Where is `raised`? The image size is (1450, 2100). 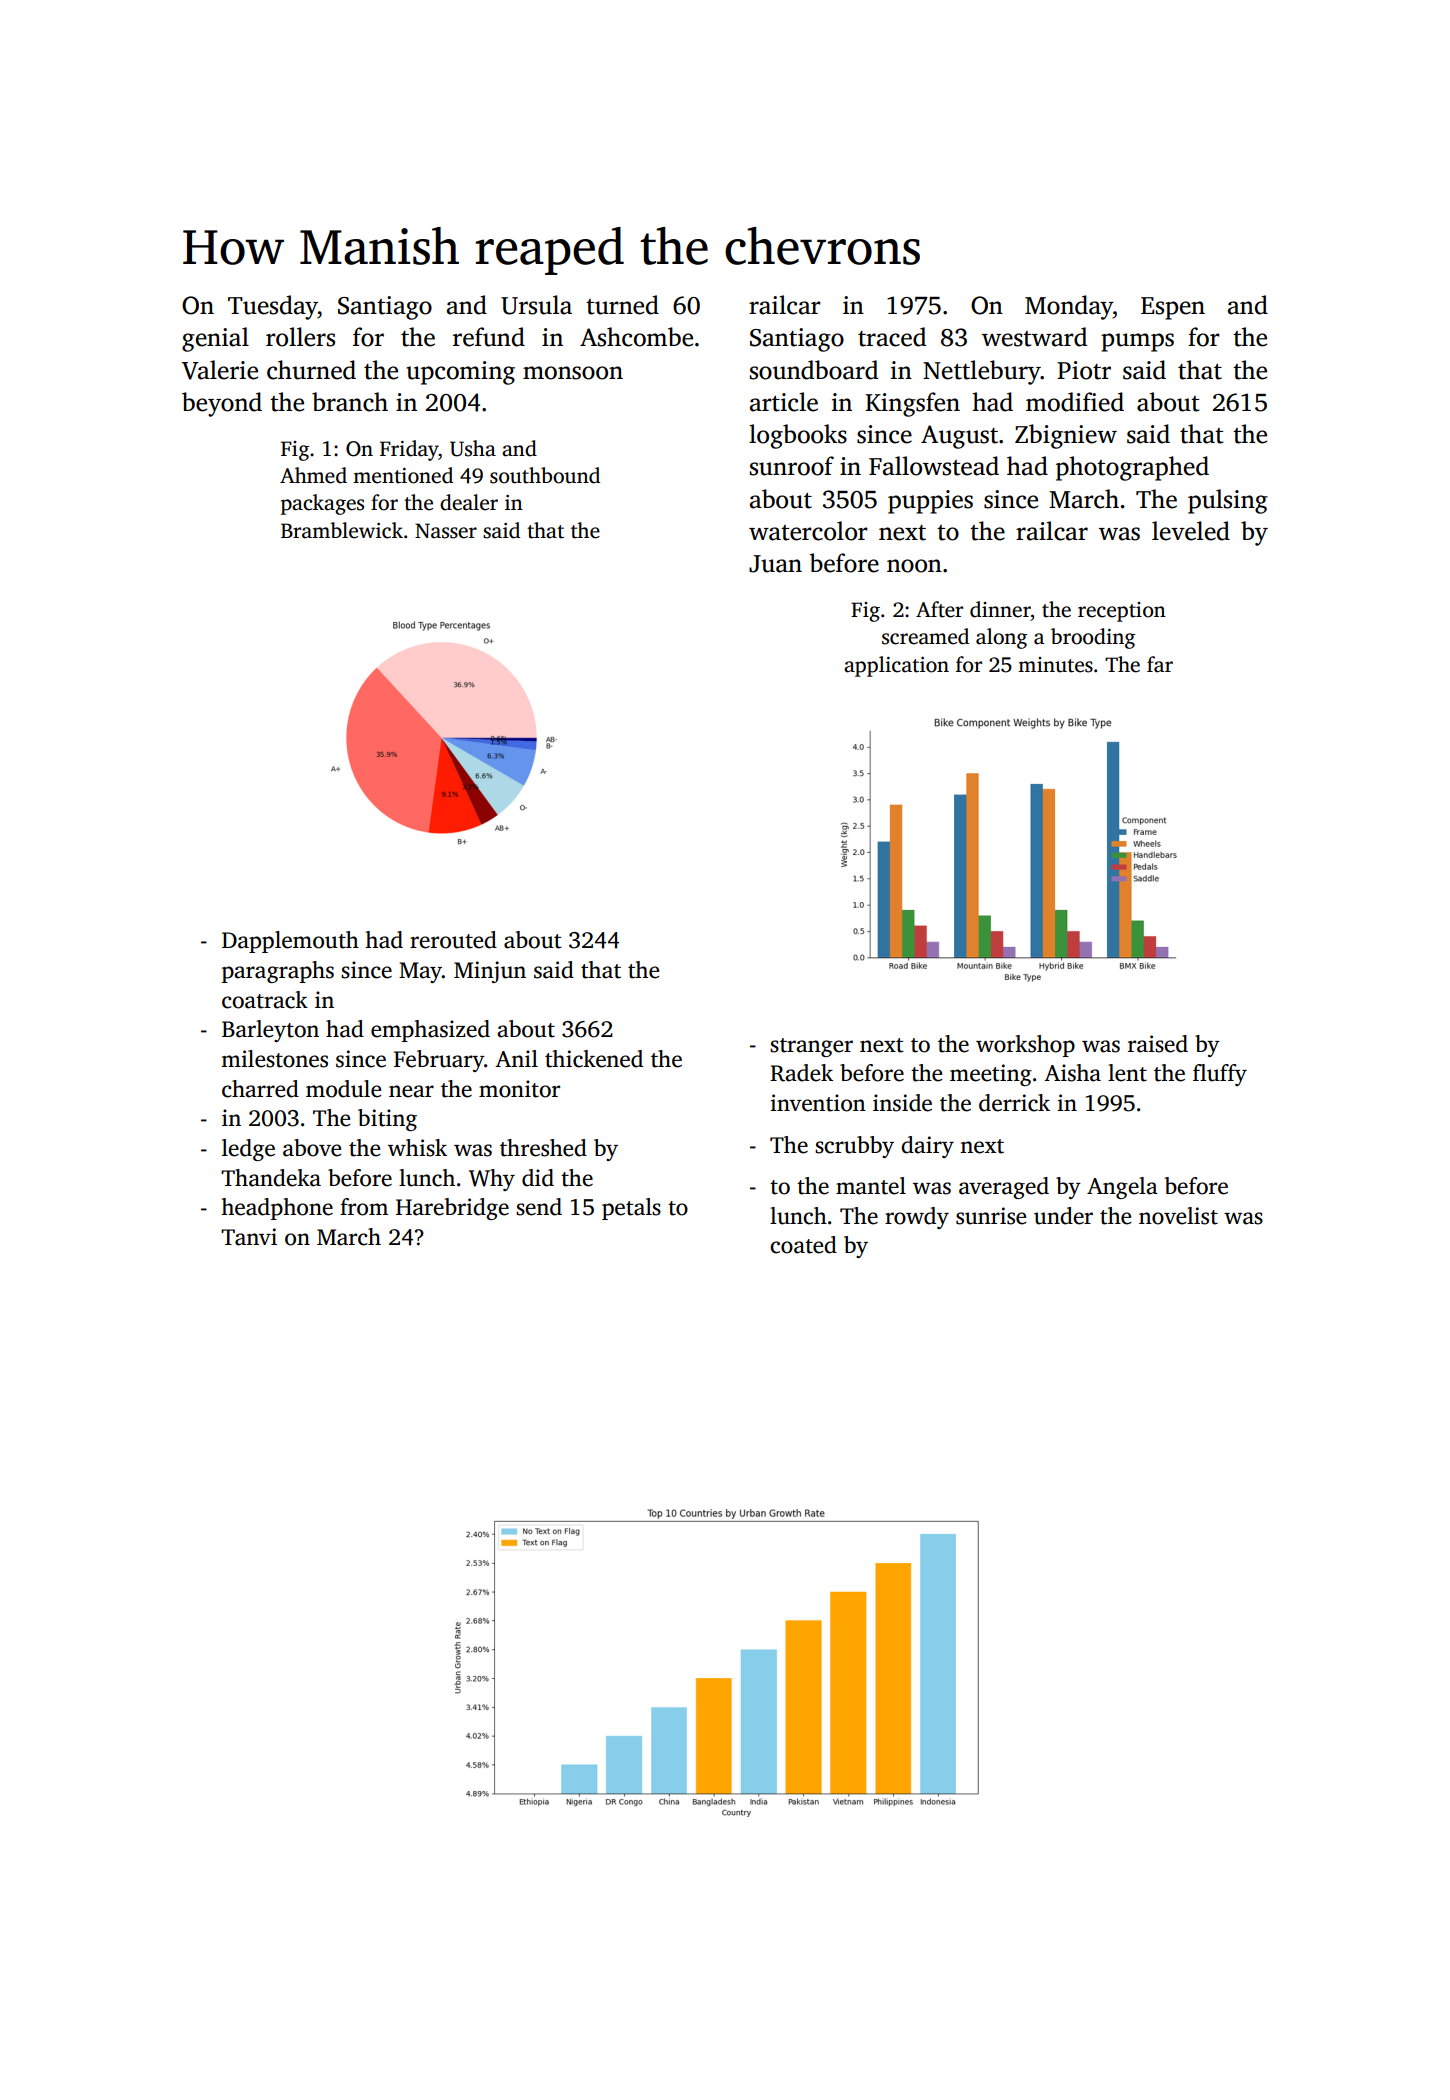
raised is located at coordinates (1158, 1044).
